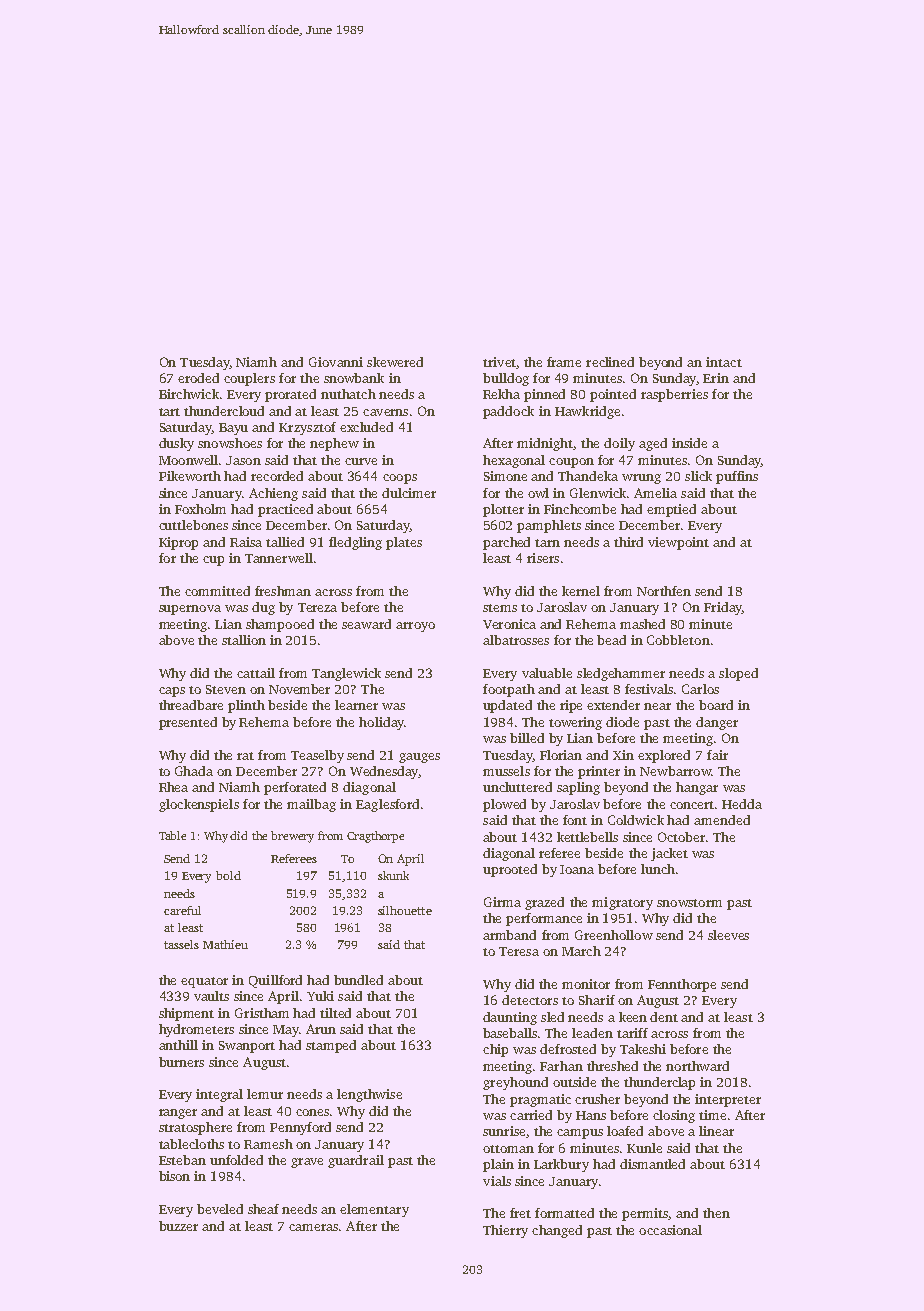 The image size is (924, 1311). What do you see at coordinates (689, 903) in the document?
I see `snowstorm` at bounding box center [689, 903].
